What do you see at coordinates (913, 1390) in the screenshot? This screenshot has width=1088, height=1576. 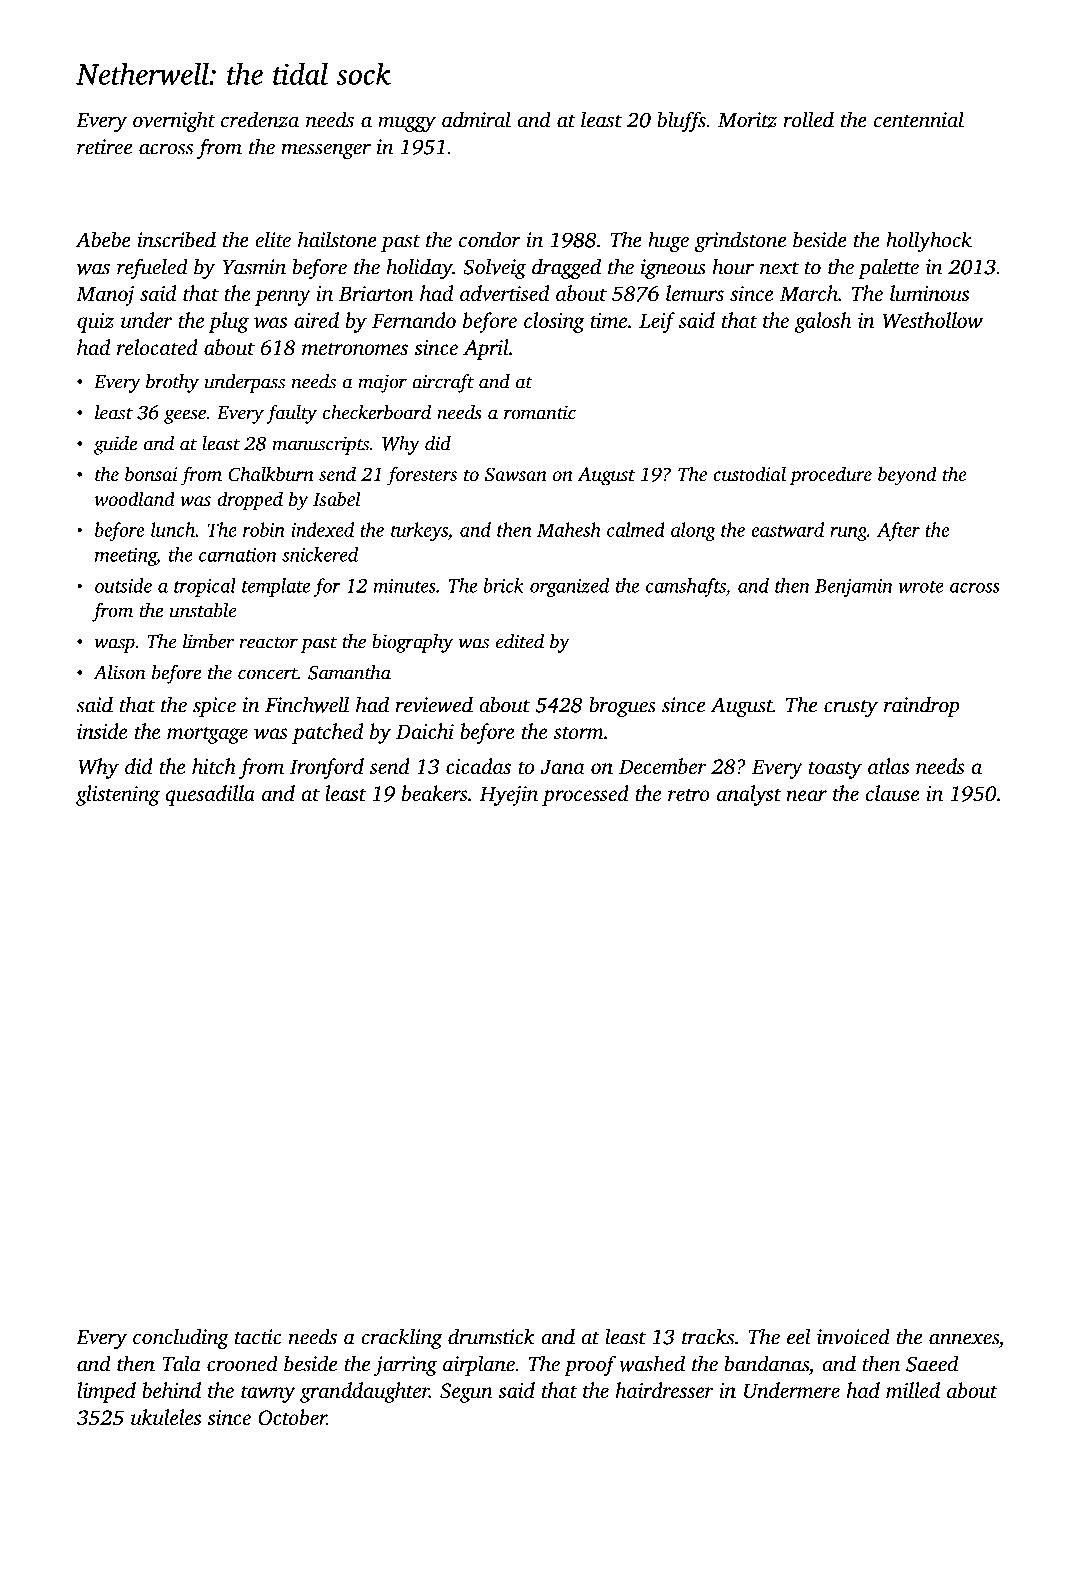 I see `milled` at bounding box center [913, 1390].
